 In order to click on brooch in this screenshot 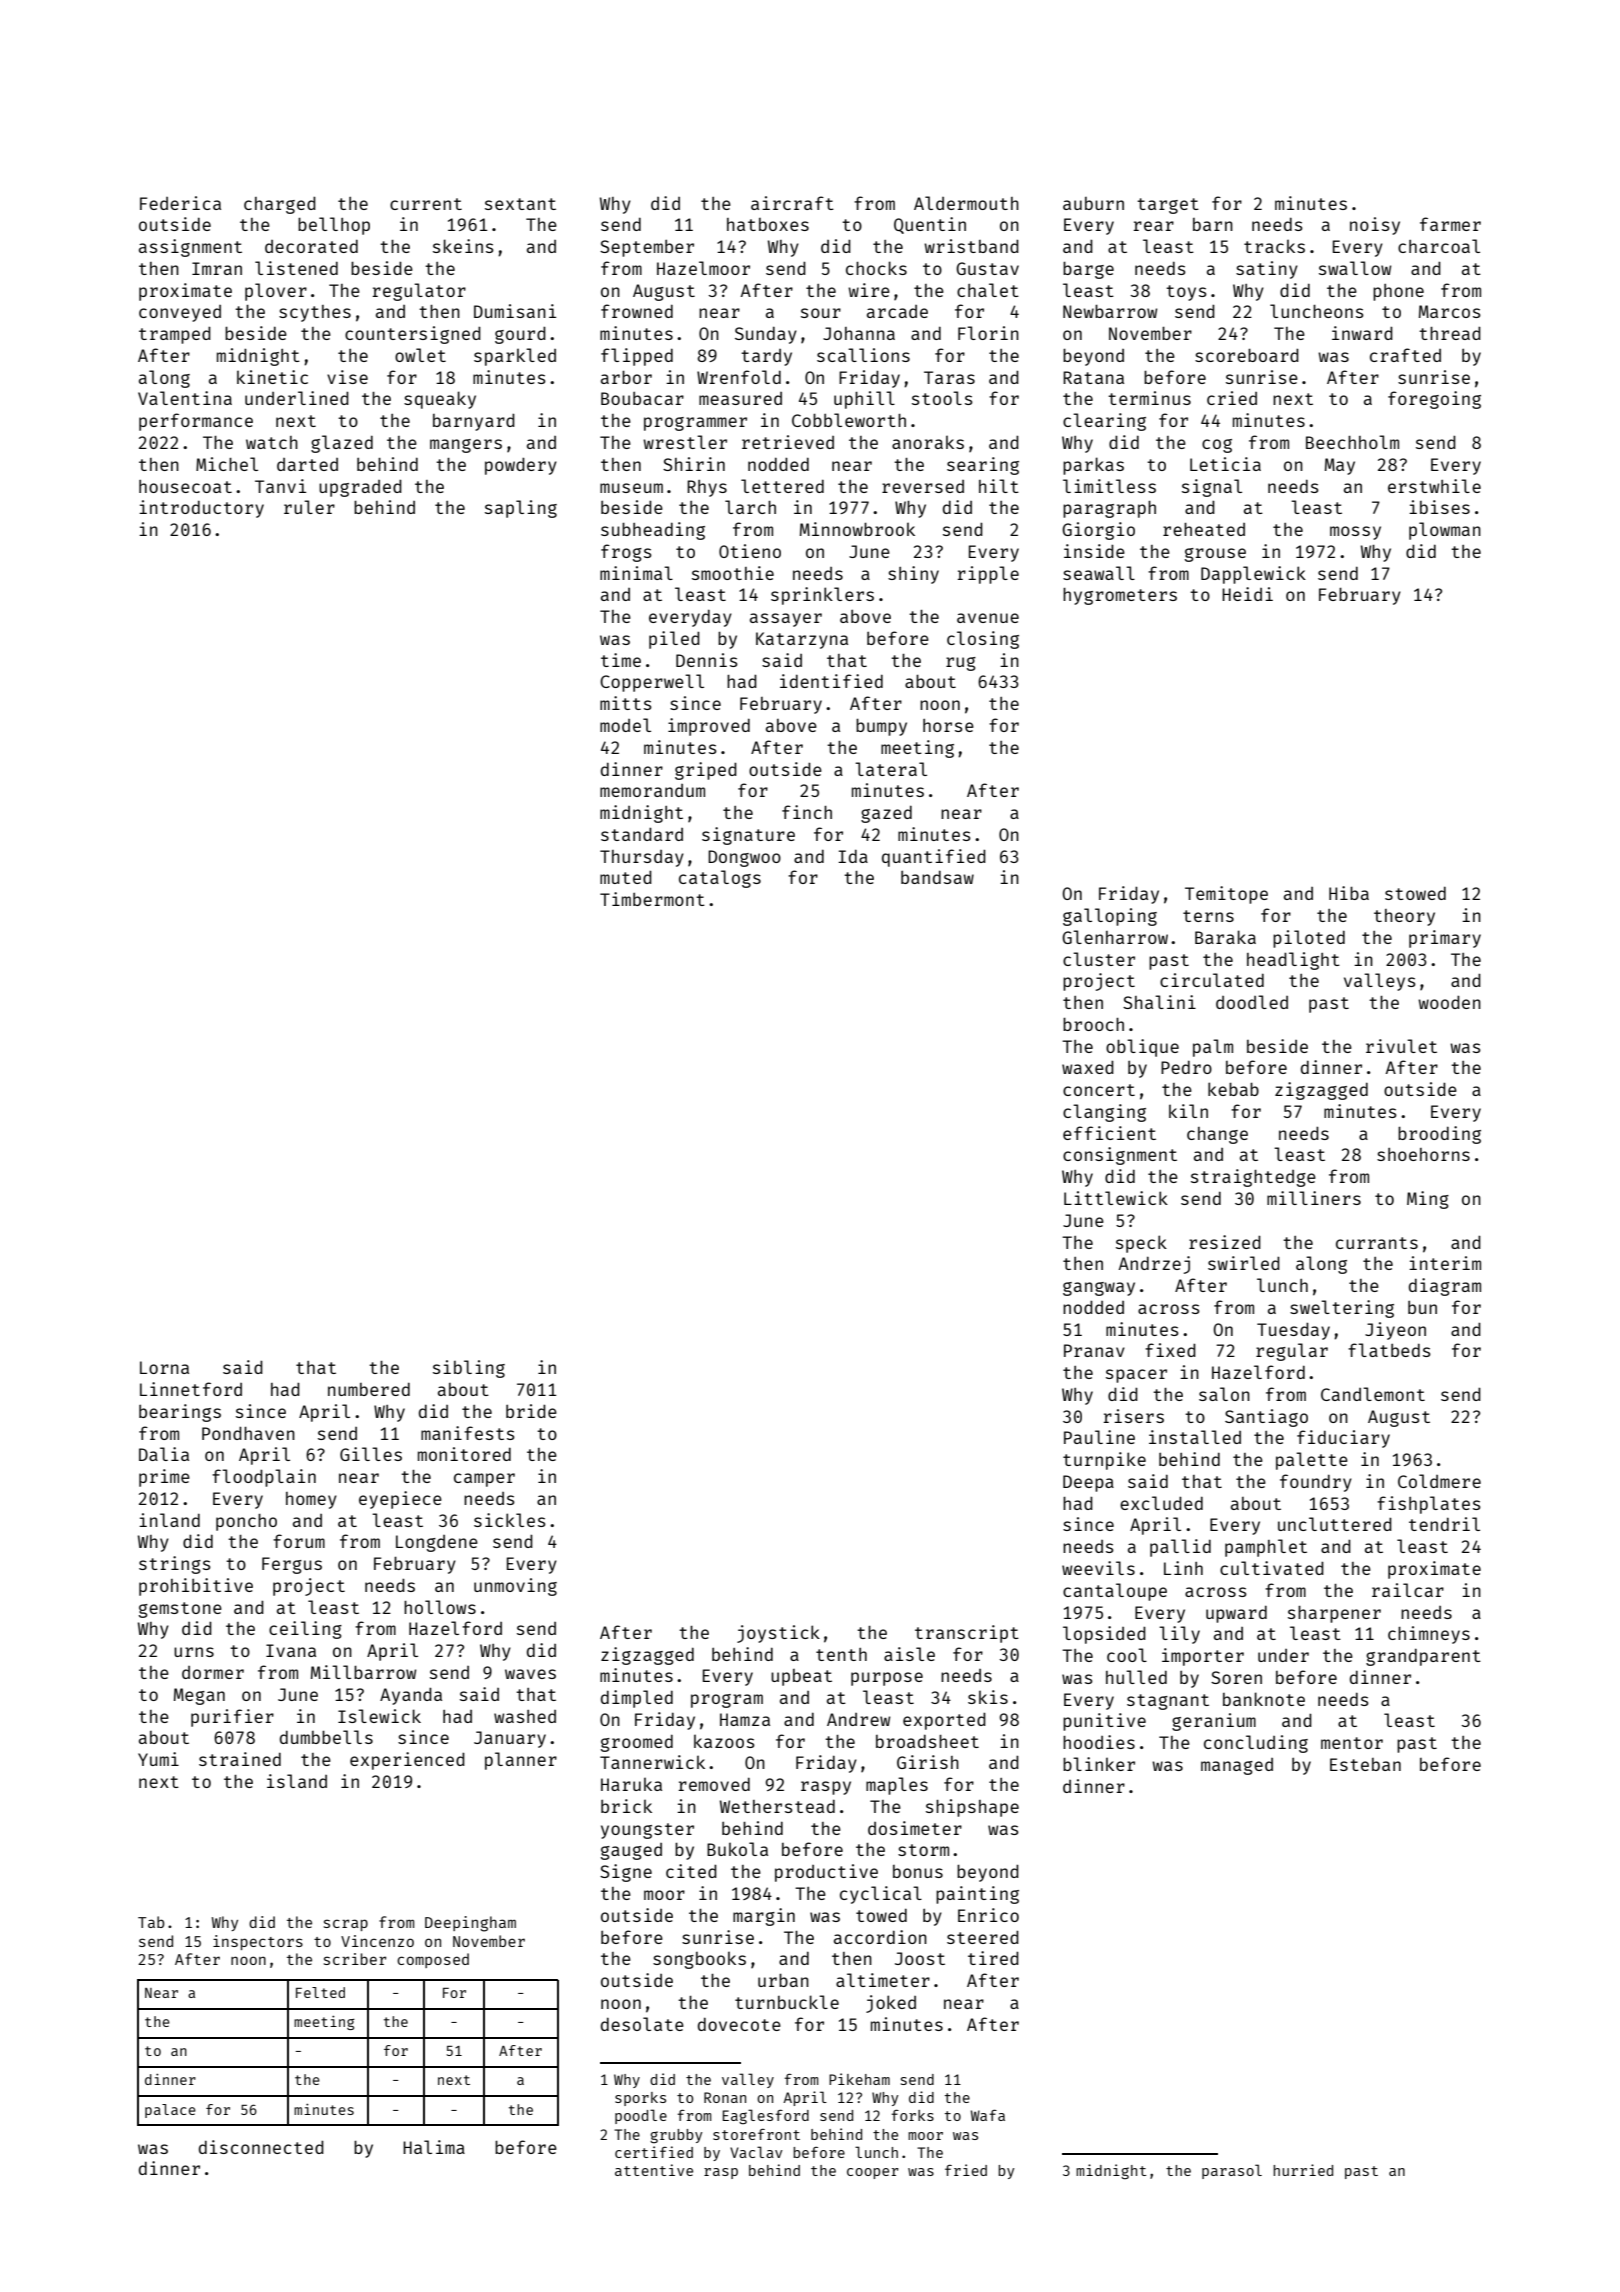, I will do `click(1093, 1024)`.
